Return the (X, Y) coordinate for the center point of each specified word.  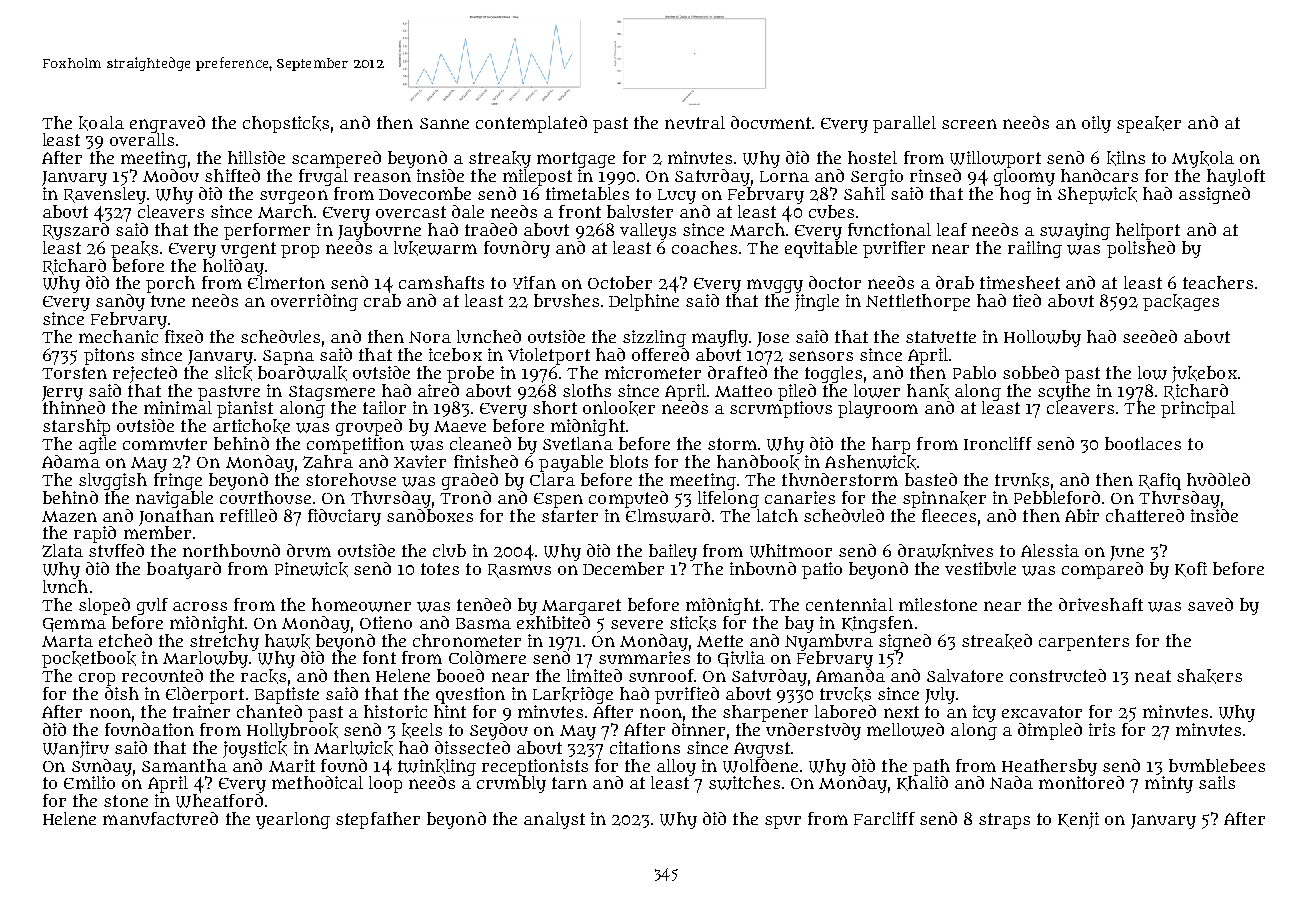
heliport (1148, 231)
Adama (71, 461)
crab (382, 300)
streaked (997, 641)
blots (629, 461)
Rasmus (519, 571)
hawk (287, 641)
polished (1141, 249)
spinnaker (944, 499)
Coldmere (487, 657)
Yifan (534, 282)
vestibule (980, 568)
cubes (831, 211)
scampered (336, 159)
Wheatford (219, 801)
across (200, 606)
